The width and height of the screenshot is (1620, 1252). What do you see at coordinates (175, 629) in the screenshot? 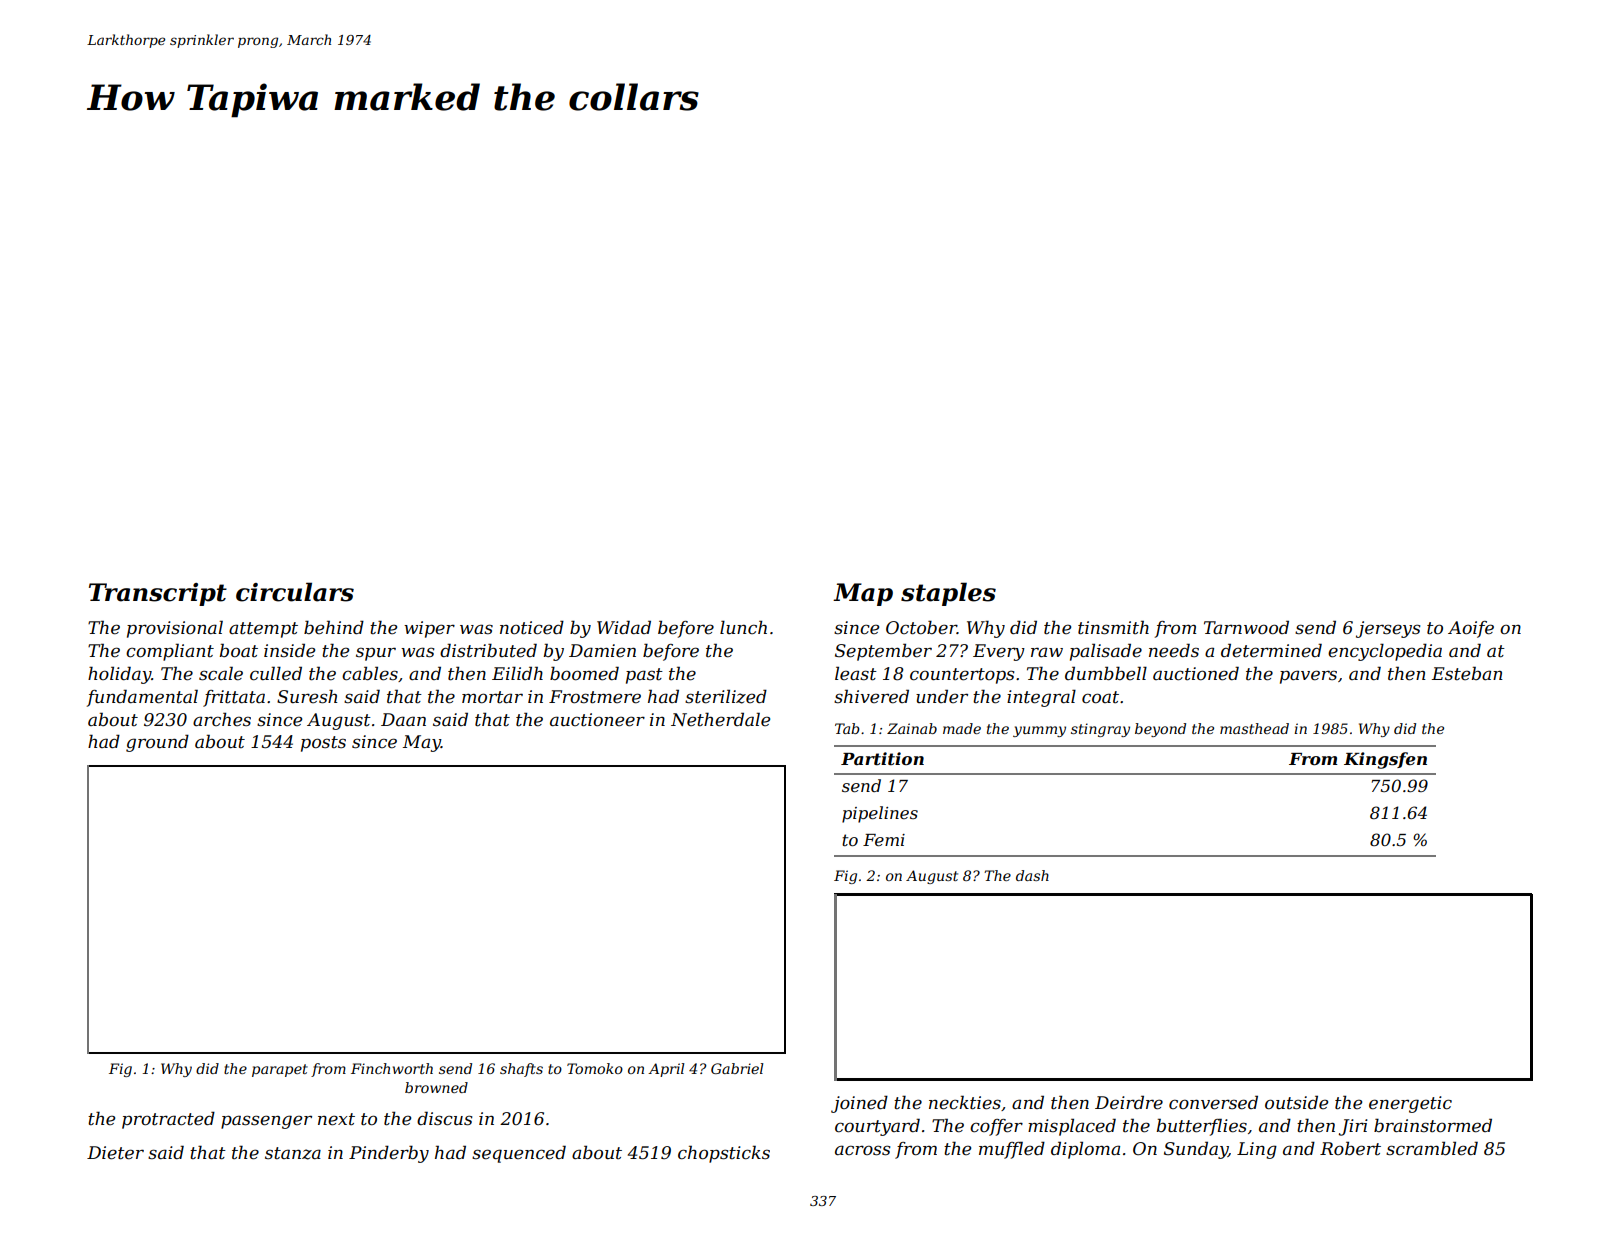
I see `provisional` at bounding box center [175, 629].
